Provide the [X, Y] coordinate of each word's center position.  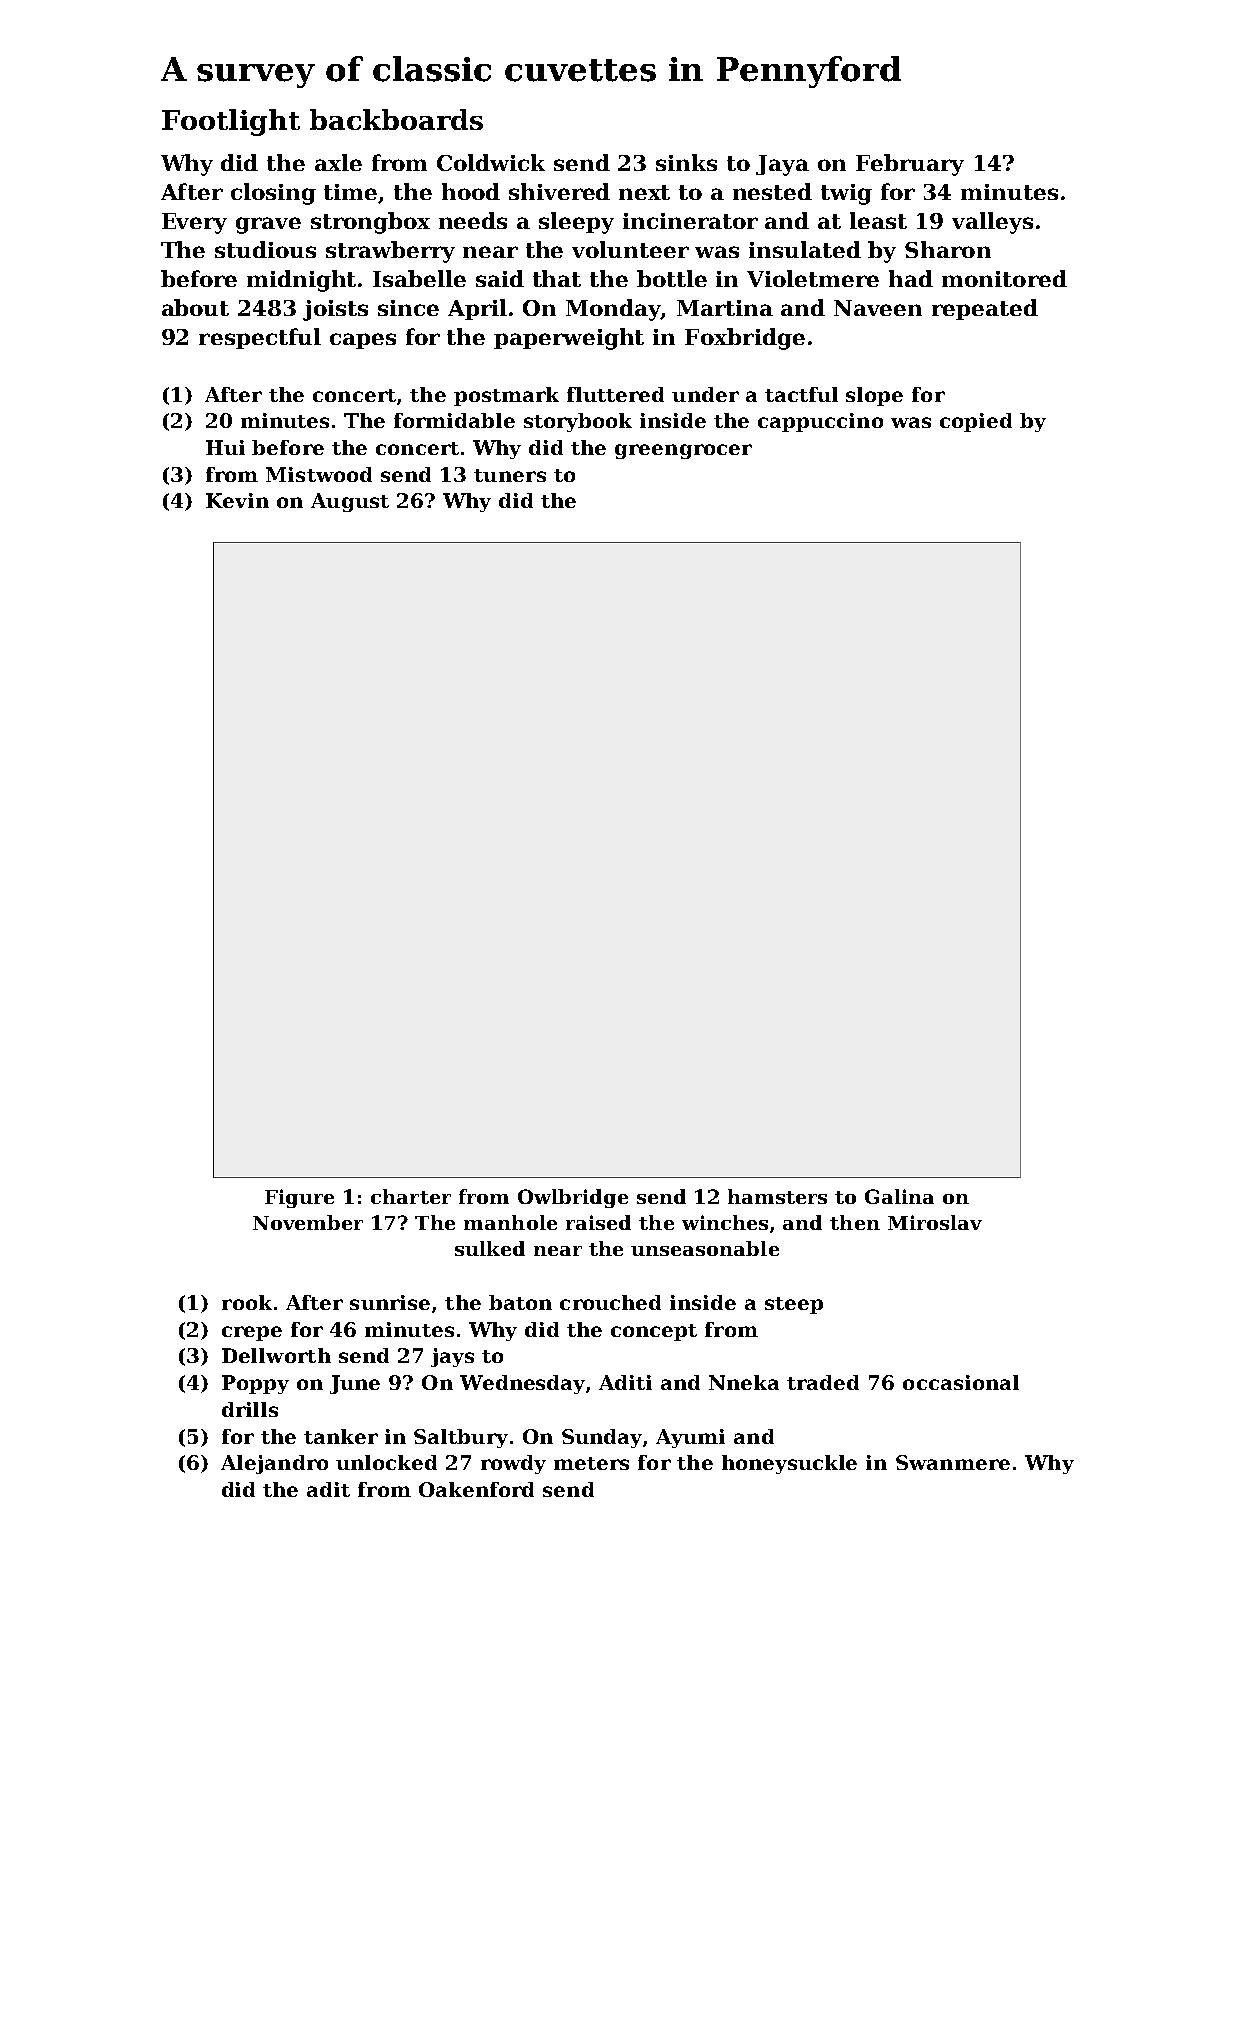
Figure [299, 1198]
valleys [992, 223]
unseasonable [705, 1248]
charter [411, 1196]
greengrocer [683, 451]
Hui [225, 447]
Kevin [237, 500]
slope [874, 396]
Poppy [255, 1384]
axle [338, 162]
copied [976, 422]
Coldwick [491, 162]
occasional [961, 1382]
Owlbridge [573, 1198]
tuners [510, 475]
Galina [899, 1196]
